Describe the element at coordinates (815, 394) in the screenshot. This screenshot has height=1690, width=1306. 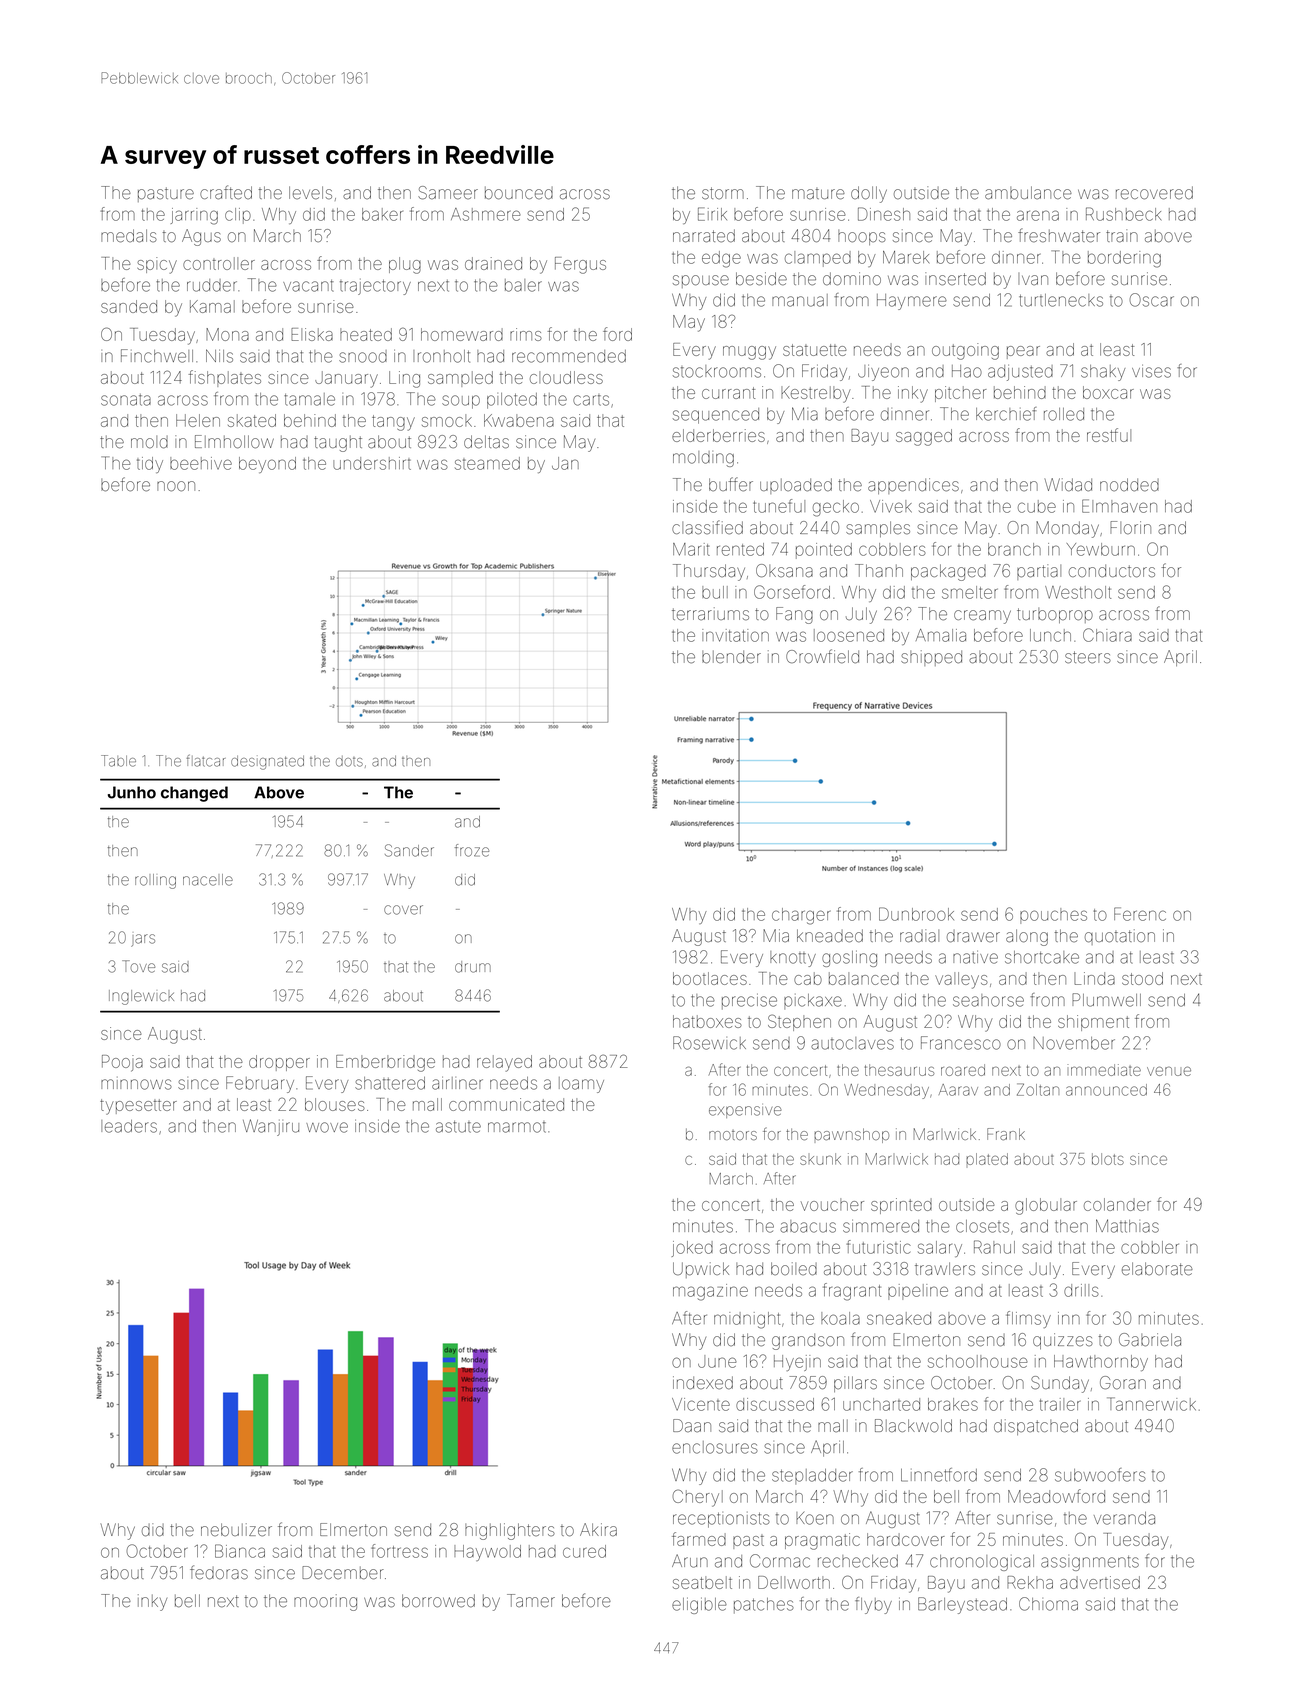
I see `Kestrelby` at that location.
